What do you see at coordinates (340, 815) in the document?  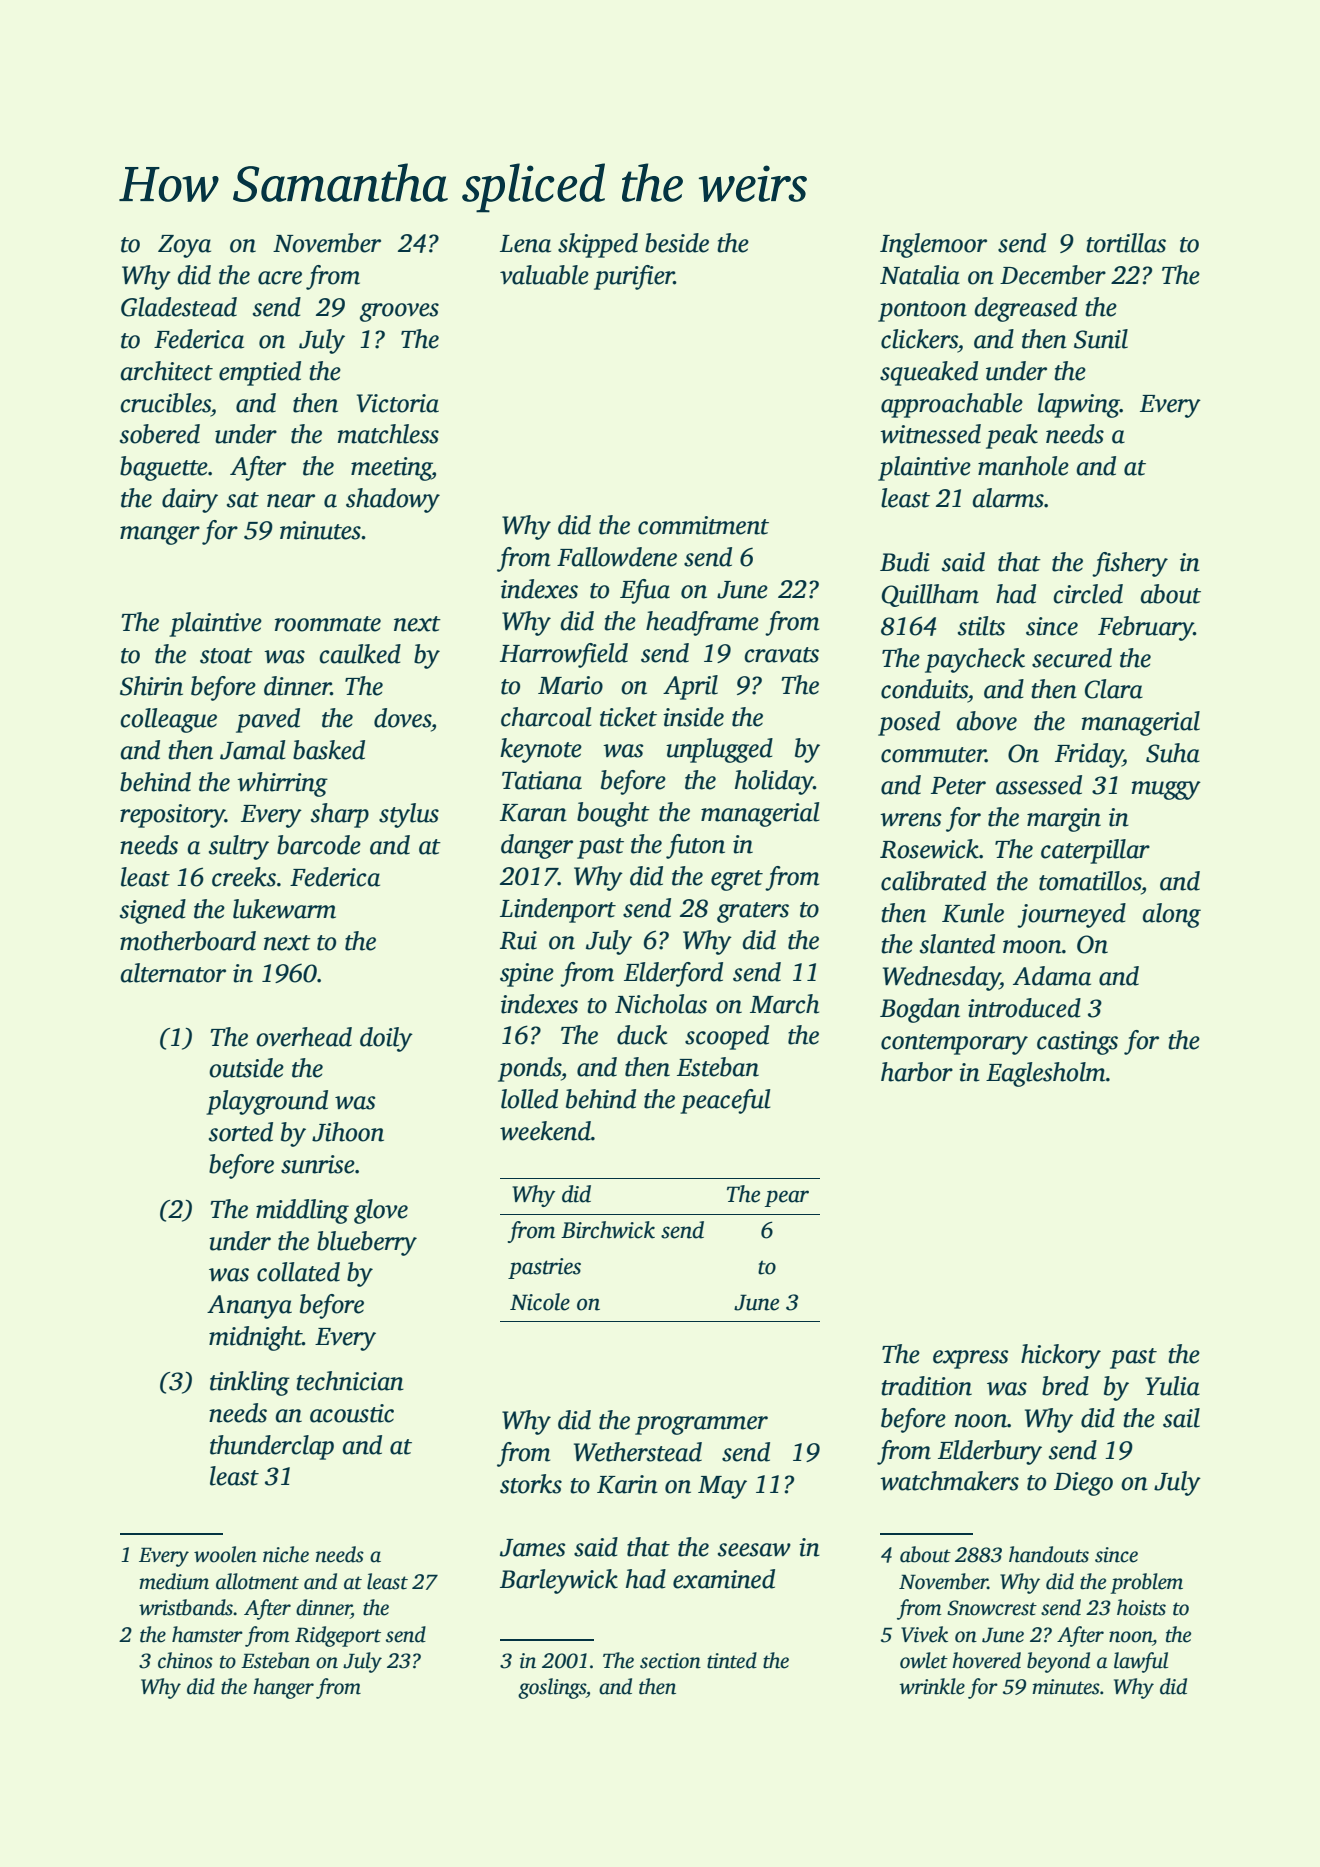 I see `sharp` at bounding box center [340, 815].
